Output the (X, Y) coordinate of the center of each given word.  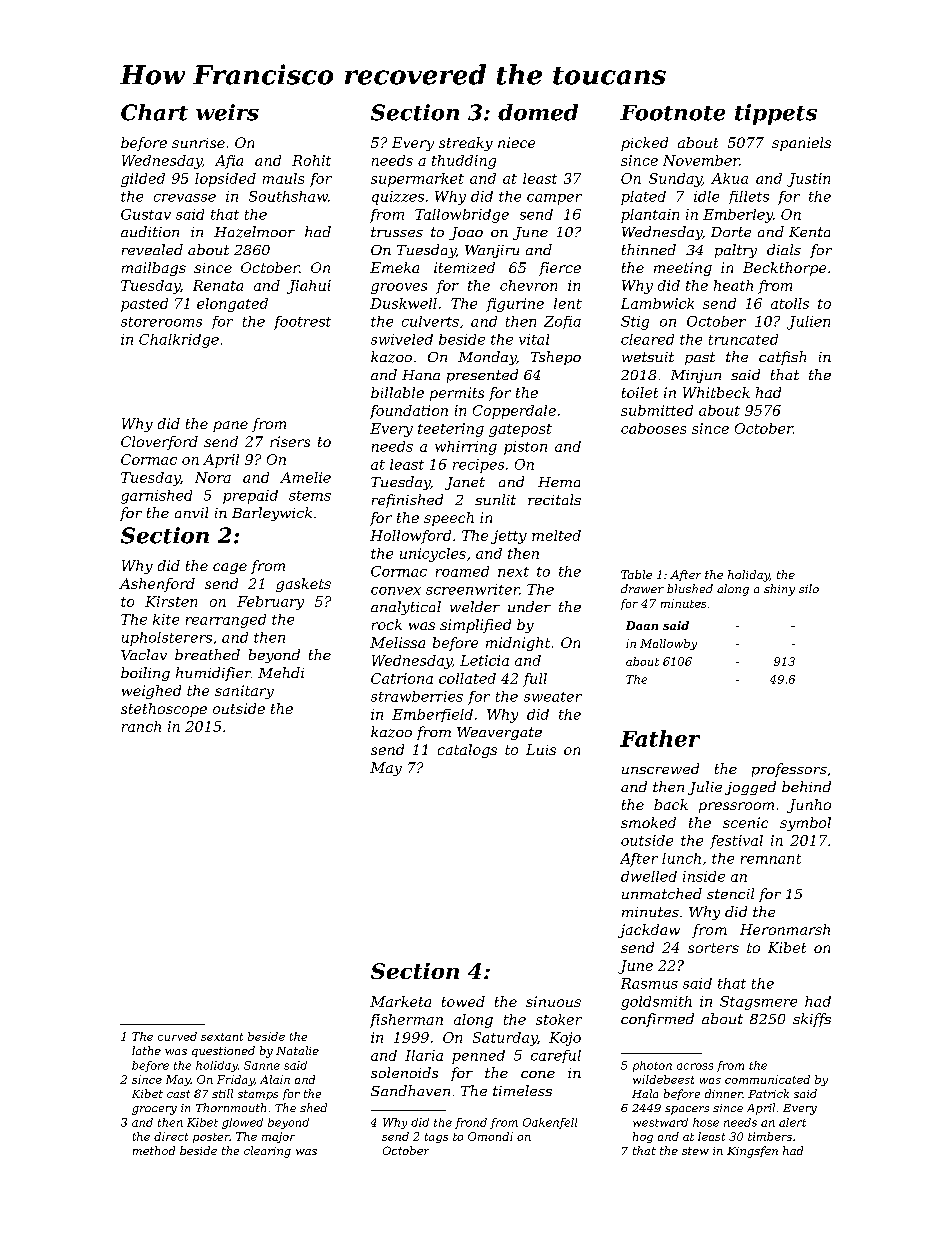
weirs (227, 112)
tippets (776, 114)
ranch (141, 726)
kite (166, 619)
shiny (779, 590)
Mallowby (668, 644)
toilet (640, 392)
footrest (302, 323)
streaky (466, 144)
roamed (462, 571)
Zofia (562, 322)
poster (211, 1138)
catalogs (467, 751)
